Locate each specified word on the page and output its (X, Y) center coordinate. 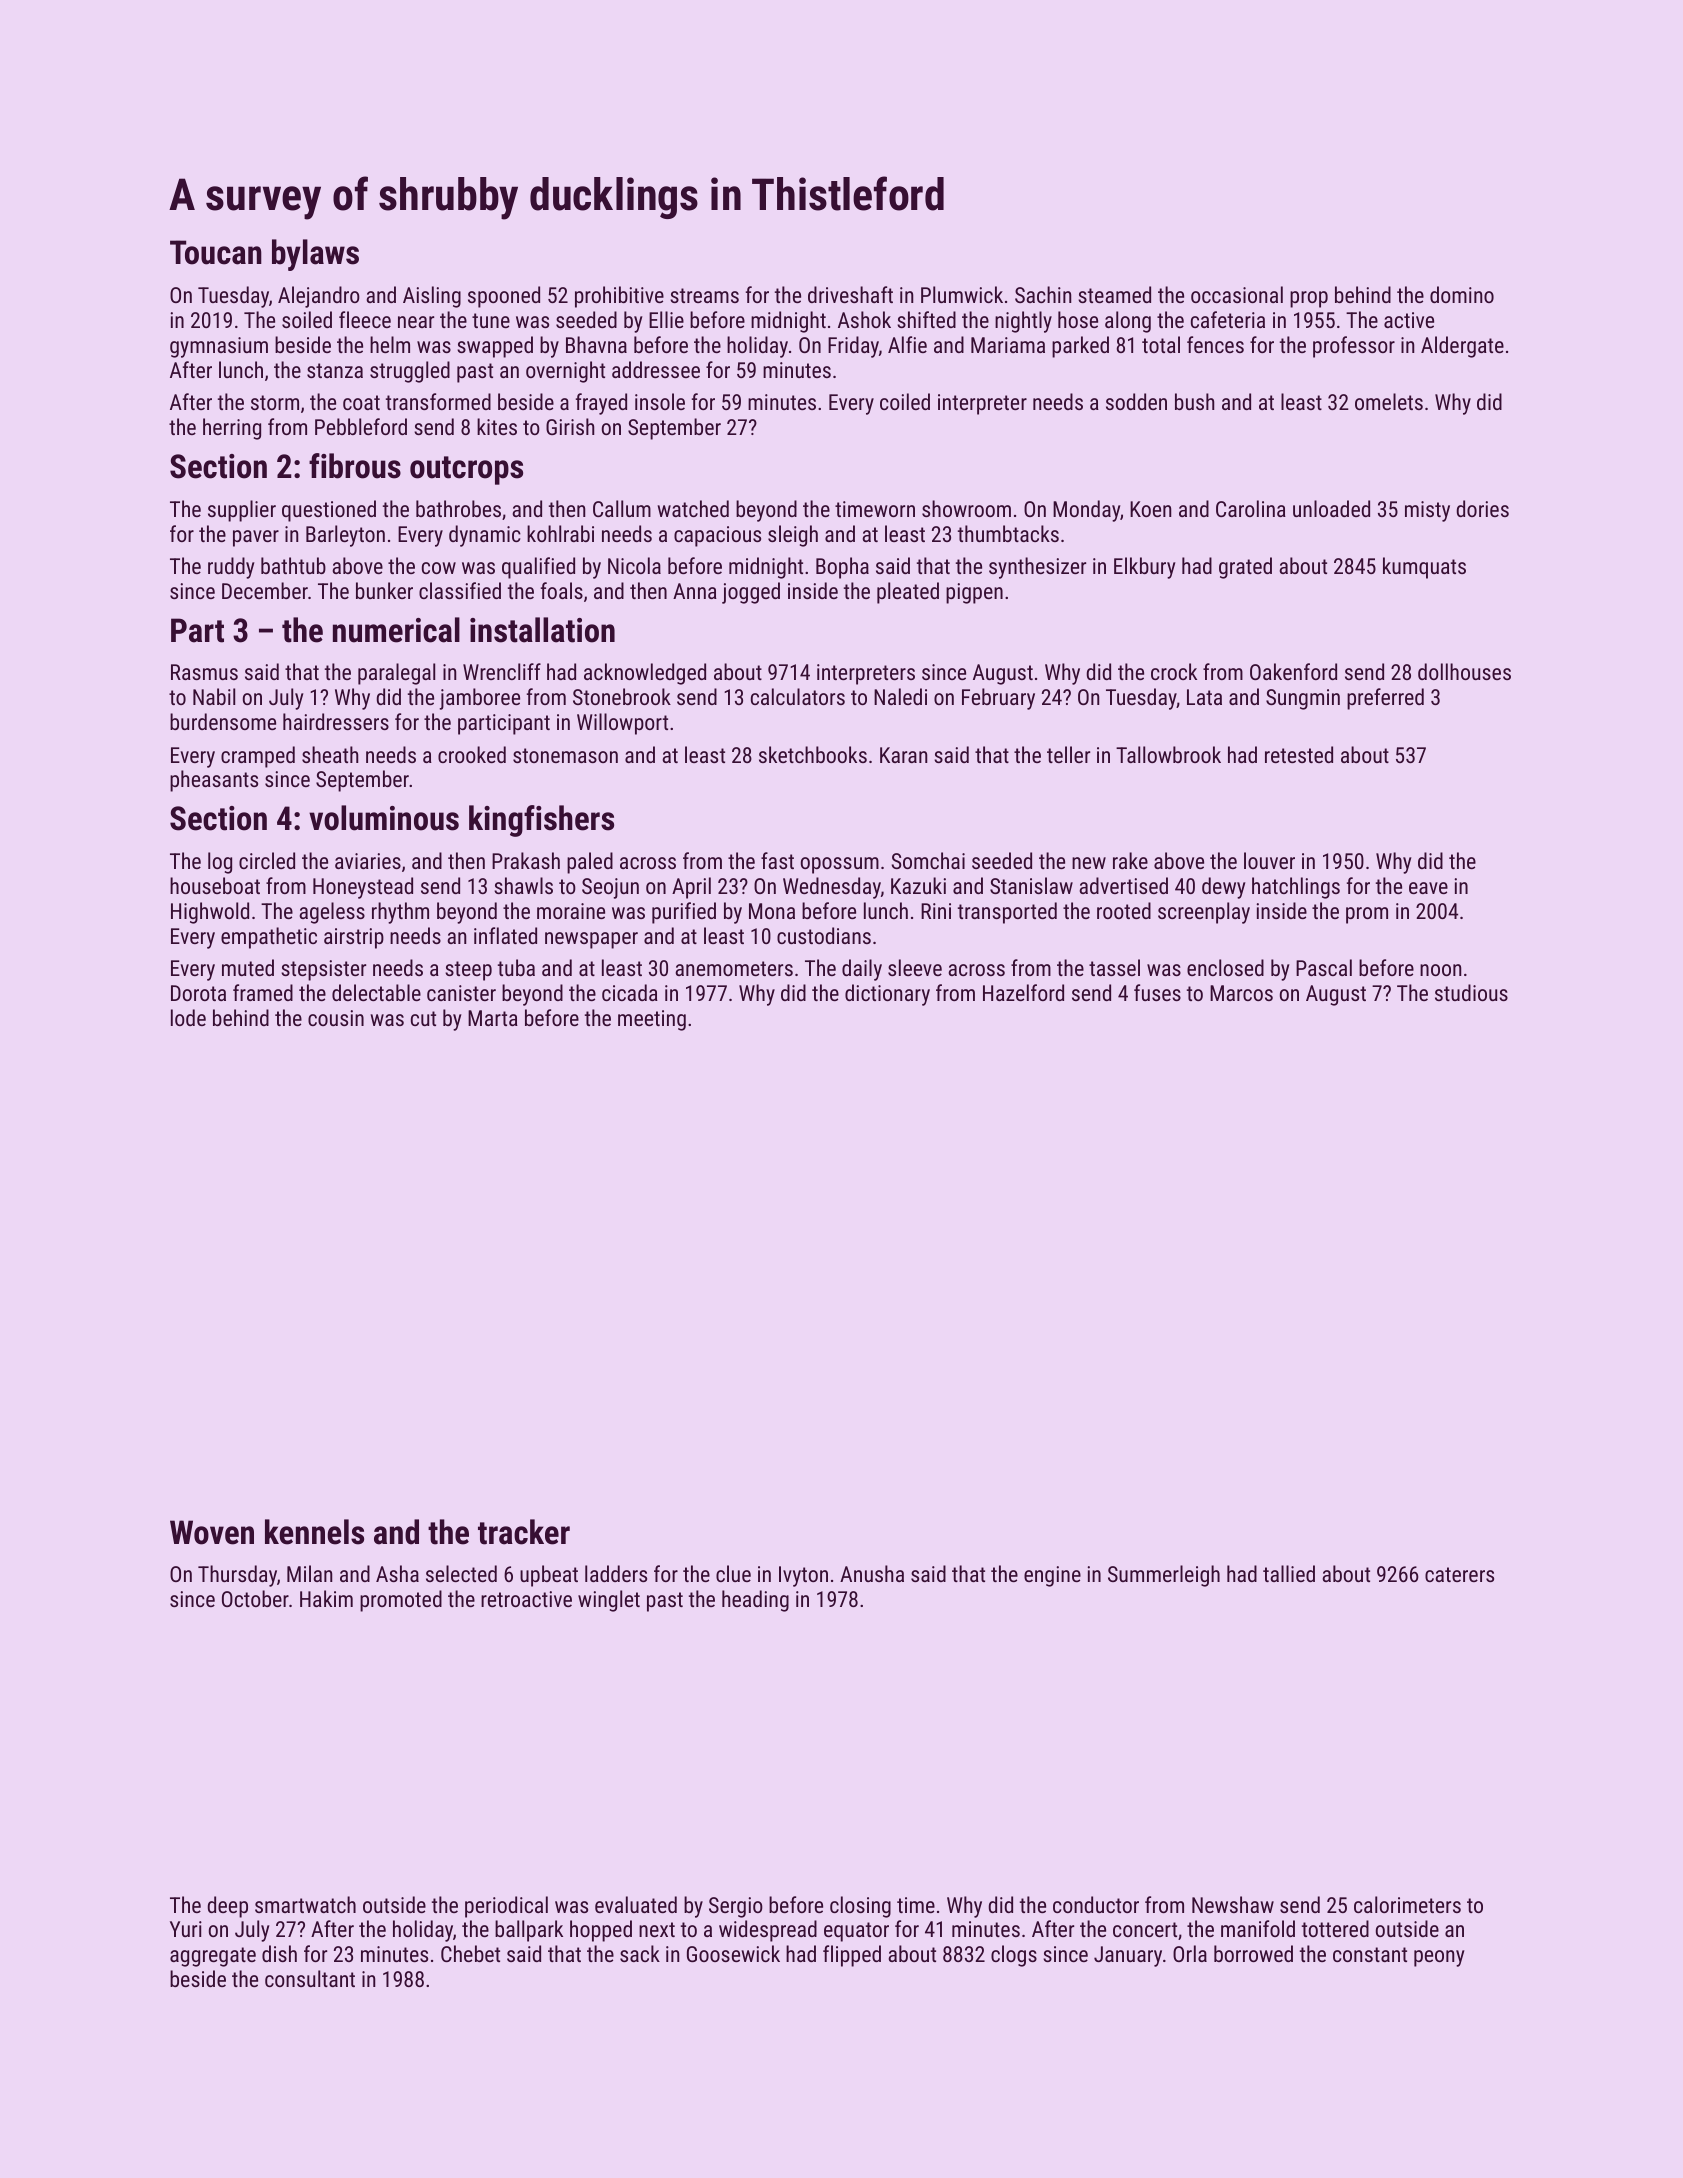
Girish (570, 426)
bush (1194, 401)
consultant (310, 1978)
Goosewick (733, 1953)
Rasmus (204, 672)
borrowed (1253, 1953)
